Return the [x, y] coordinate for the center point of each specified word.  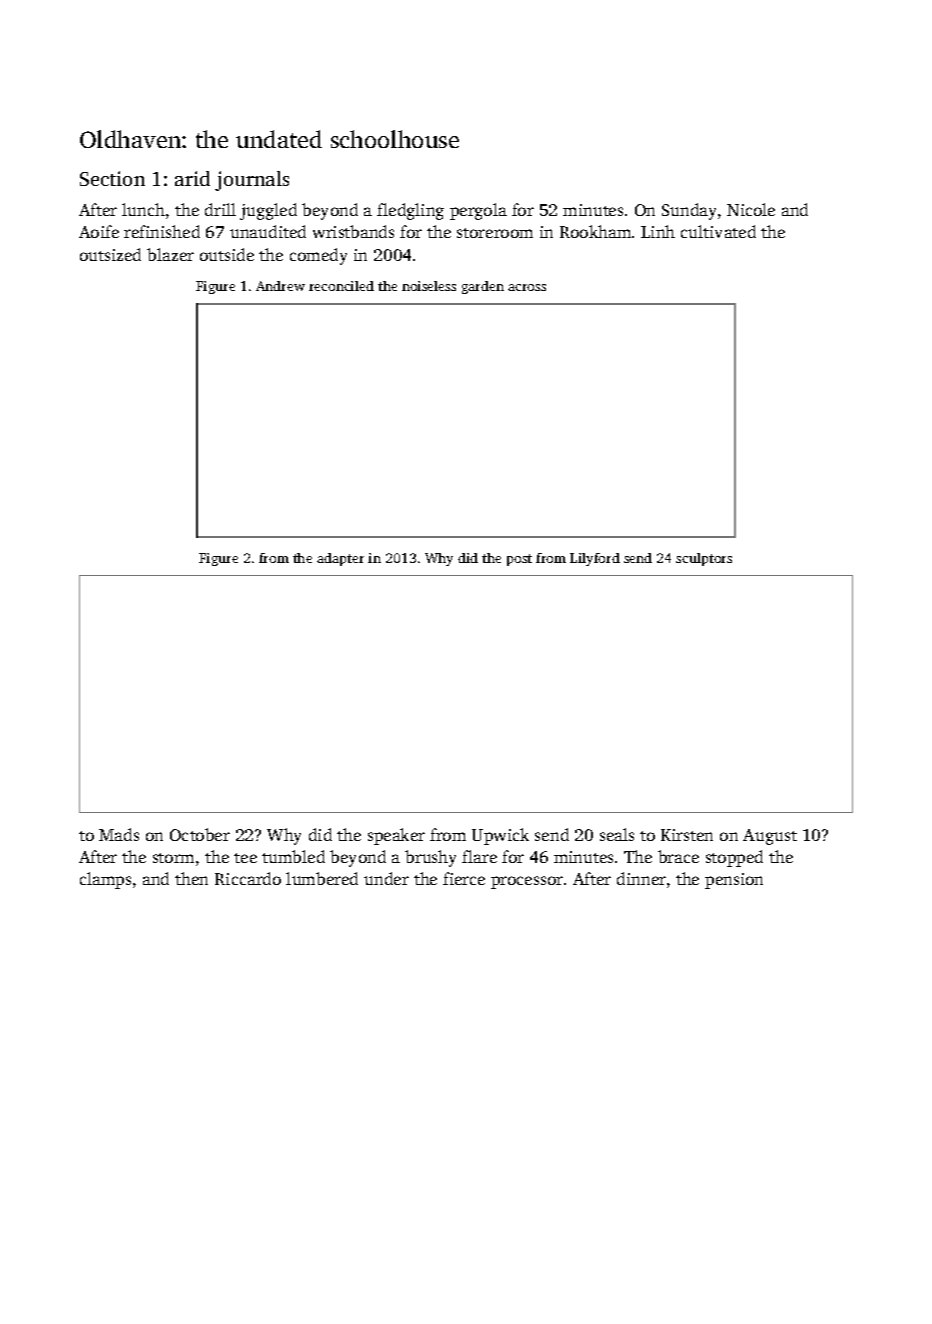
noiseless [429, 286]
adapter [340, 559]
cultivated [718, 231]
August [770, 837]
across [527, 287]
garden [483, 287]
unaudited [268, 231]
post [519, 560]
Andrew [280, 286]
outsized [110, 254]
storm [173, 858]
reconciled [341, 286]
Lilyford [595, 559]
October [200, 834]
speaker [396, 836]
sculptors [704, 559]
